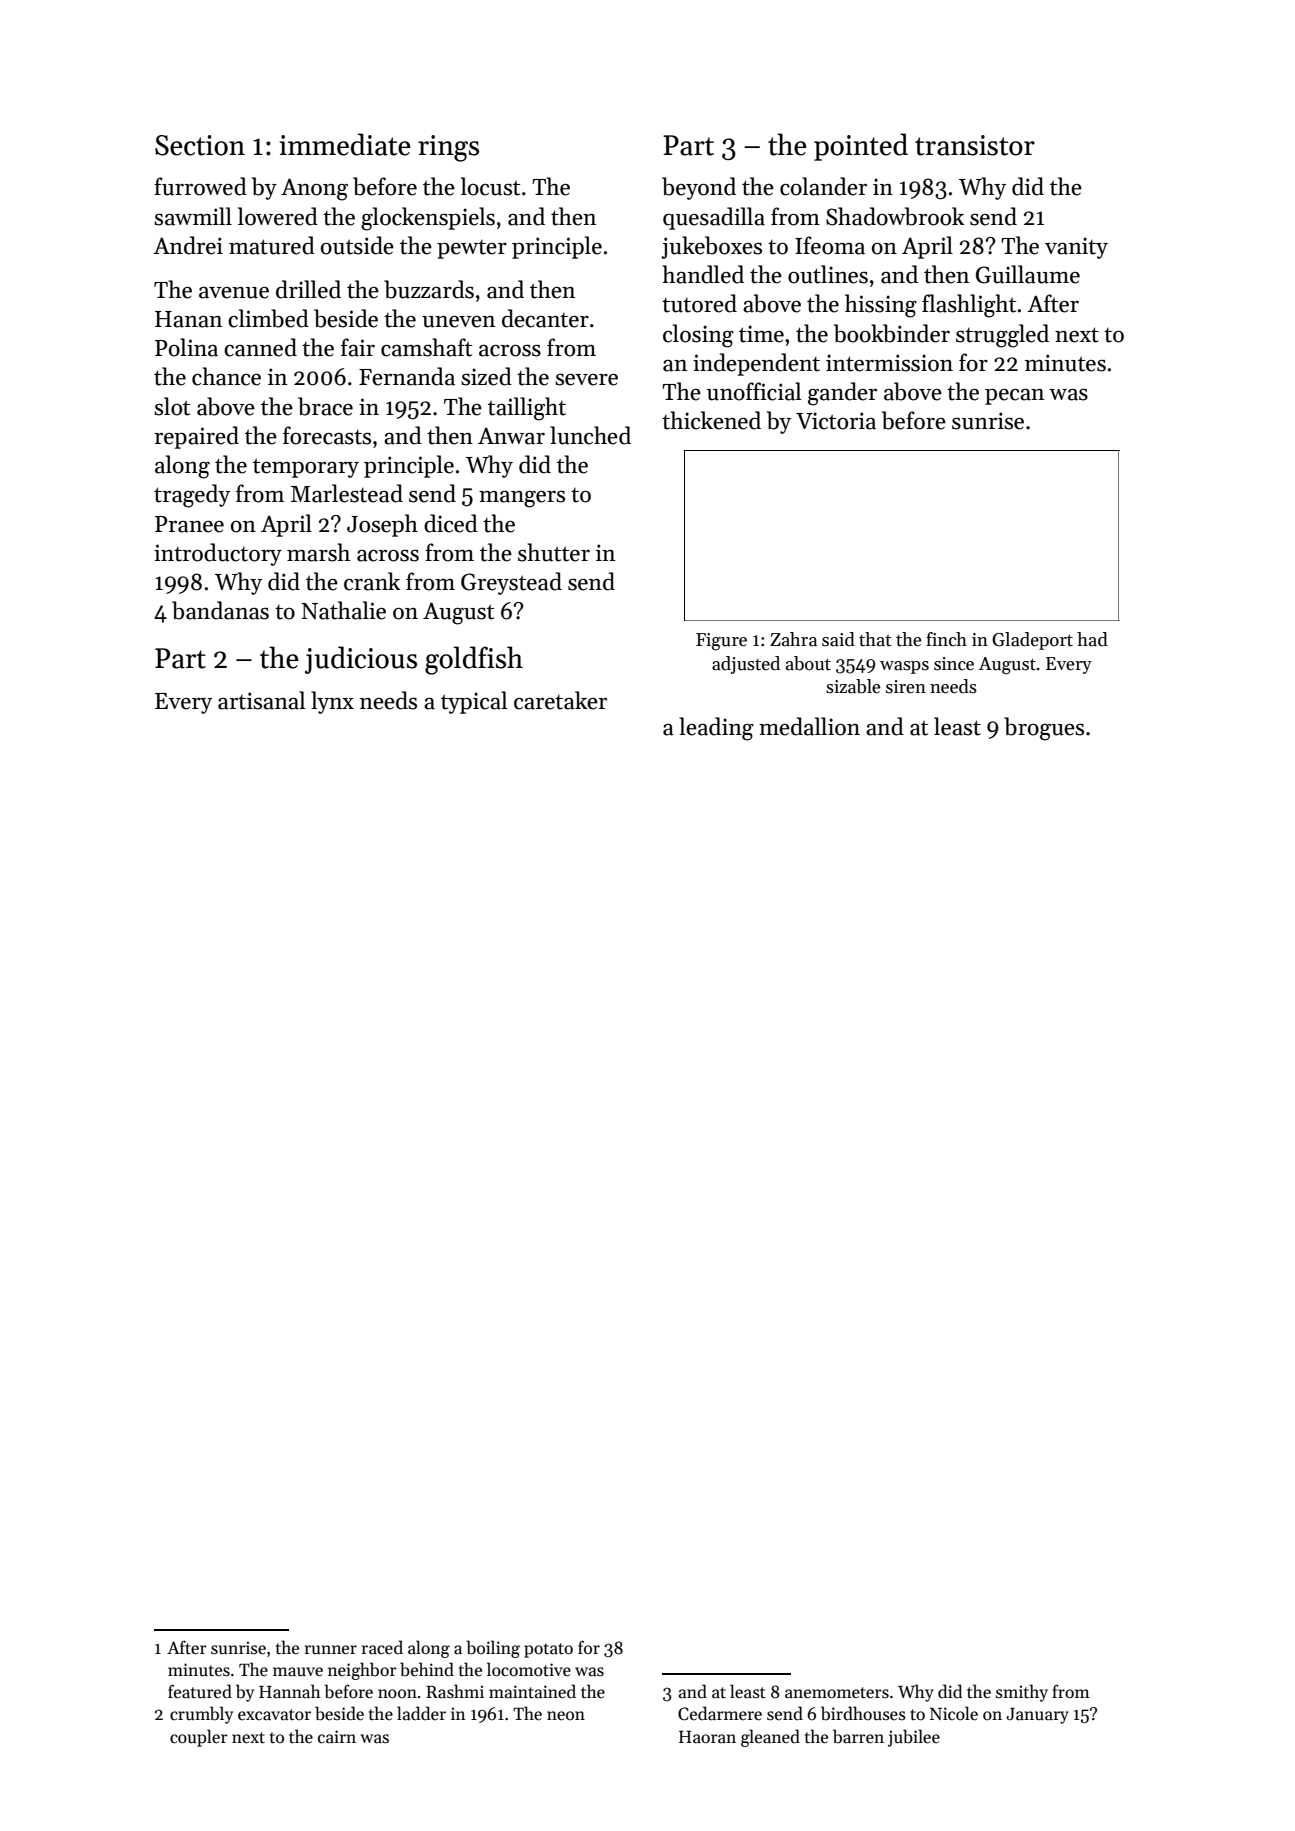 The height and width of the screenshot is (1831, 1295). Describe the element at coordinates (716, 729) in the screenshot. I see `leading` at that location.
